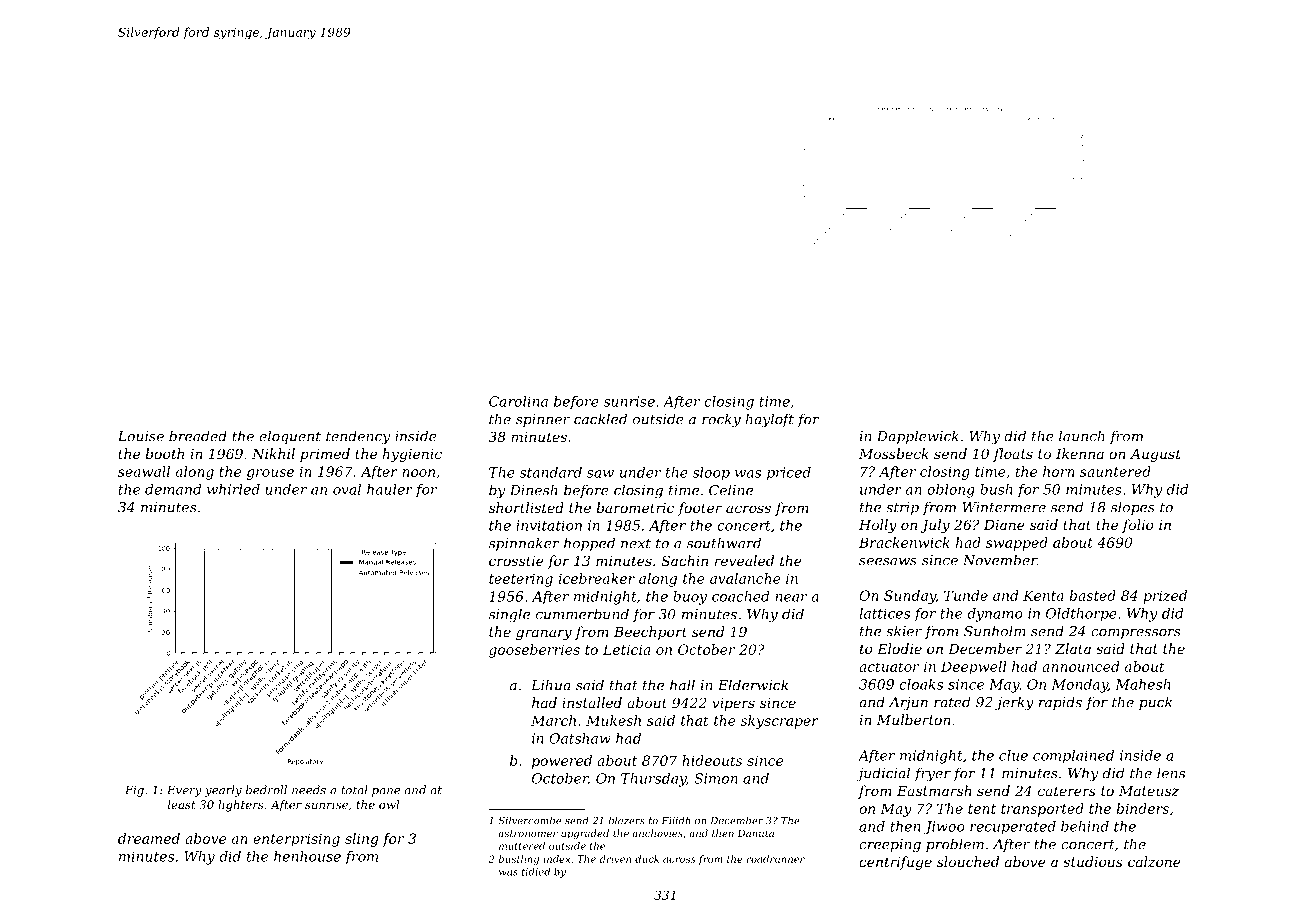 The height and width of the screenshot is (924, 1308). What do you see at coordinates (184, 791) in the screenshot?
I see `Every` at bounding box center [184, 791].
